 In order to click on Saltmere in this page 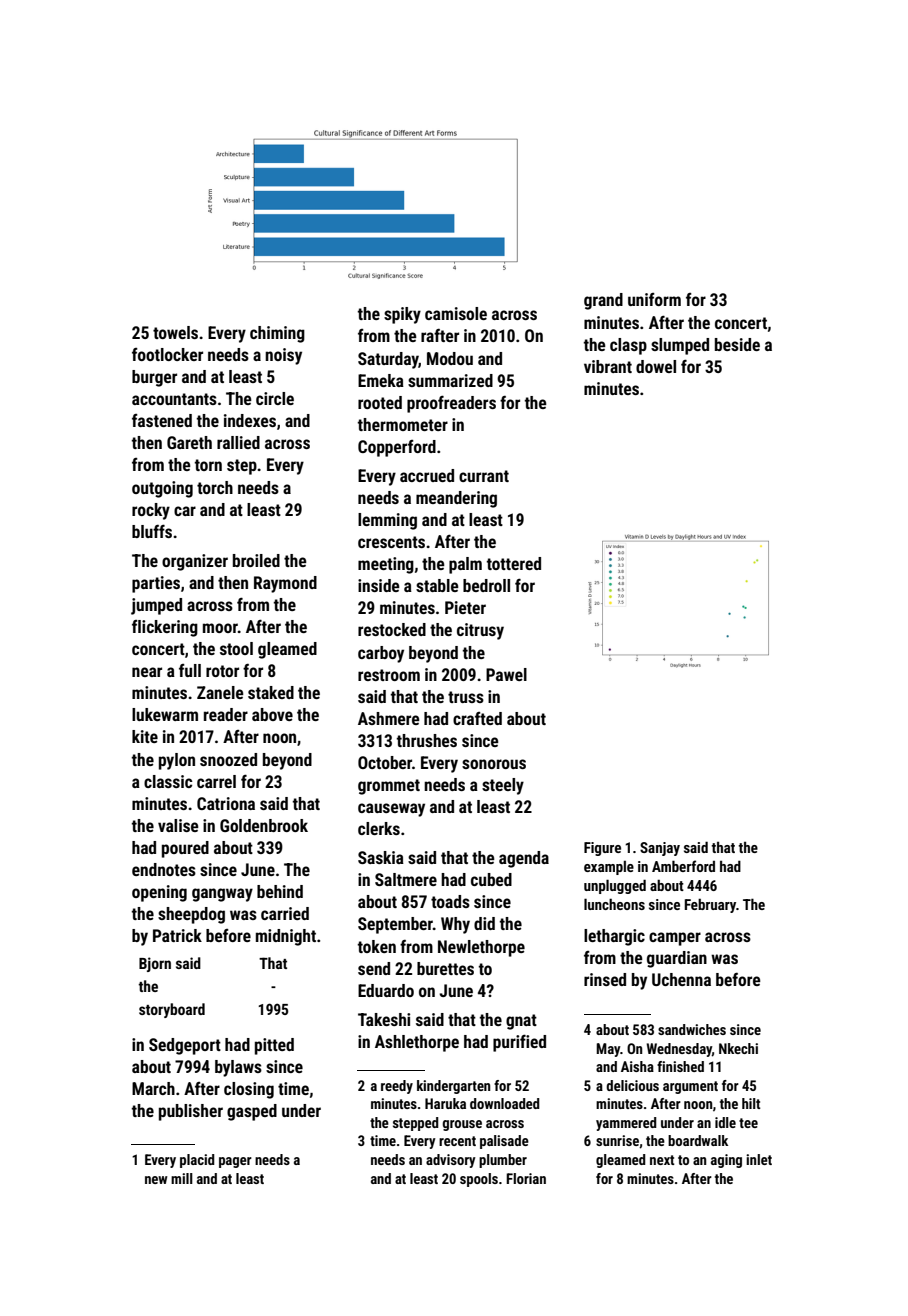, I will do `click(406, 879)`.
